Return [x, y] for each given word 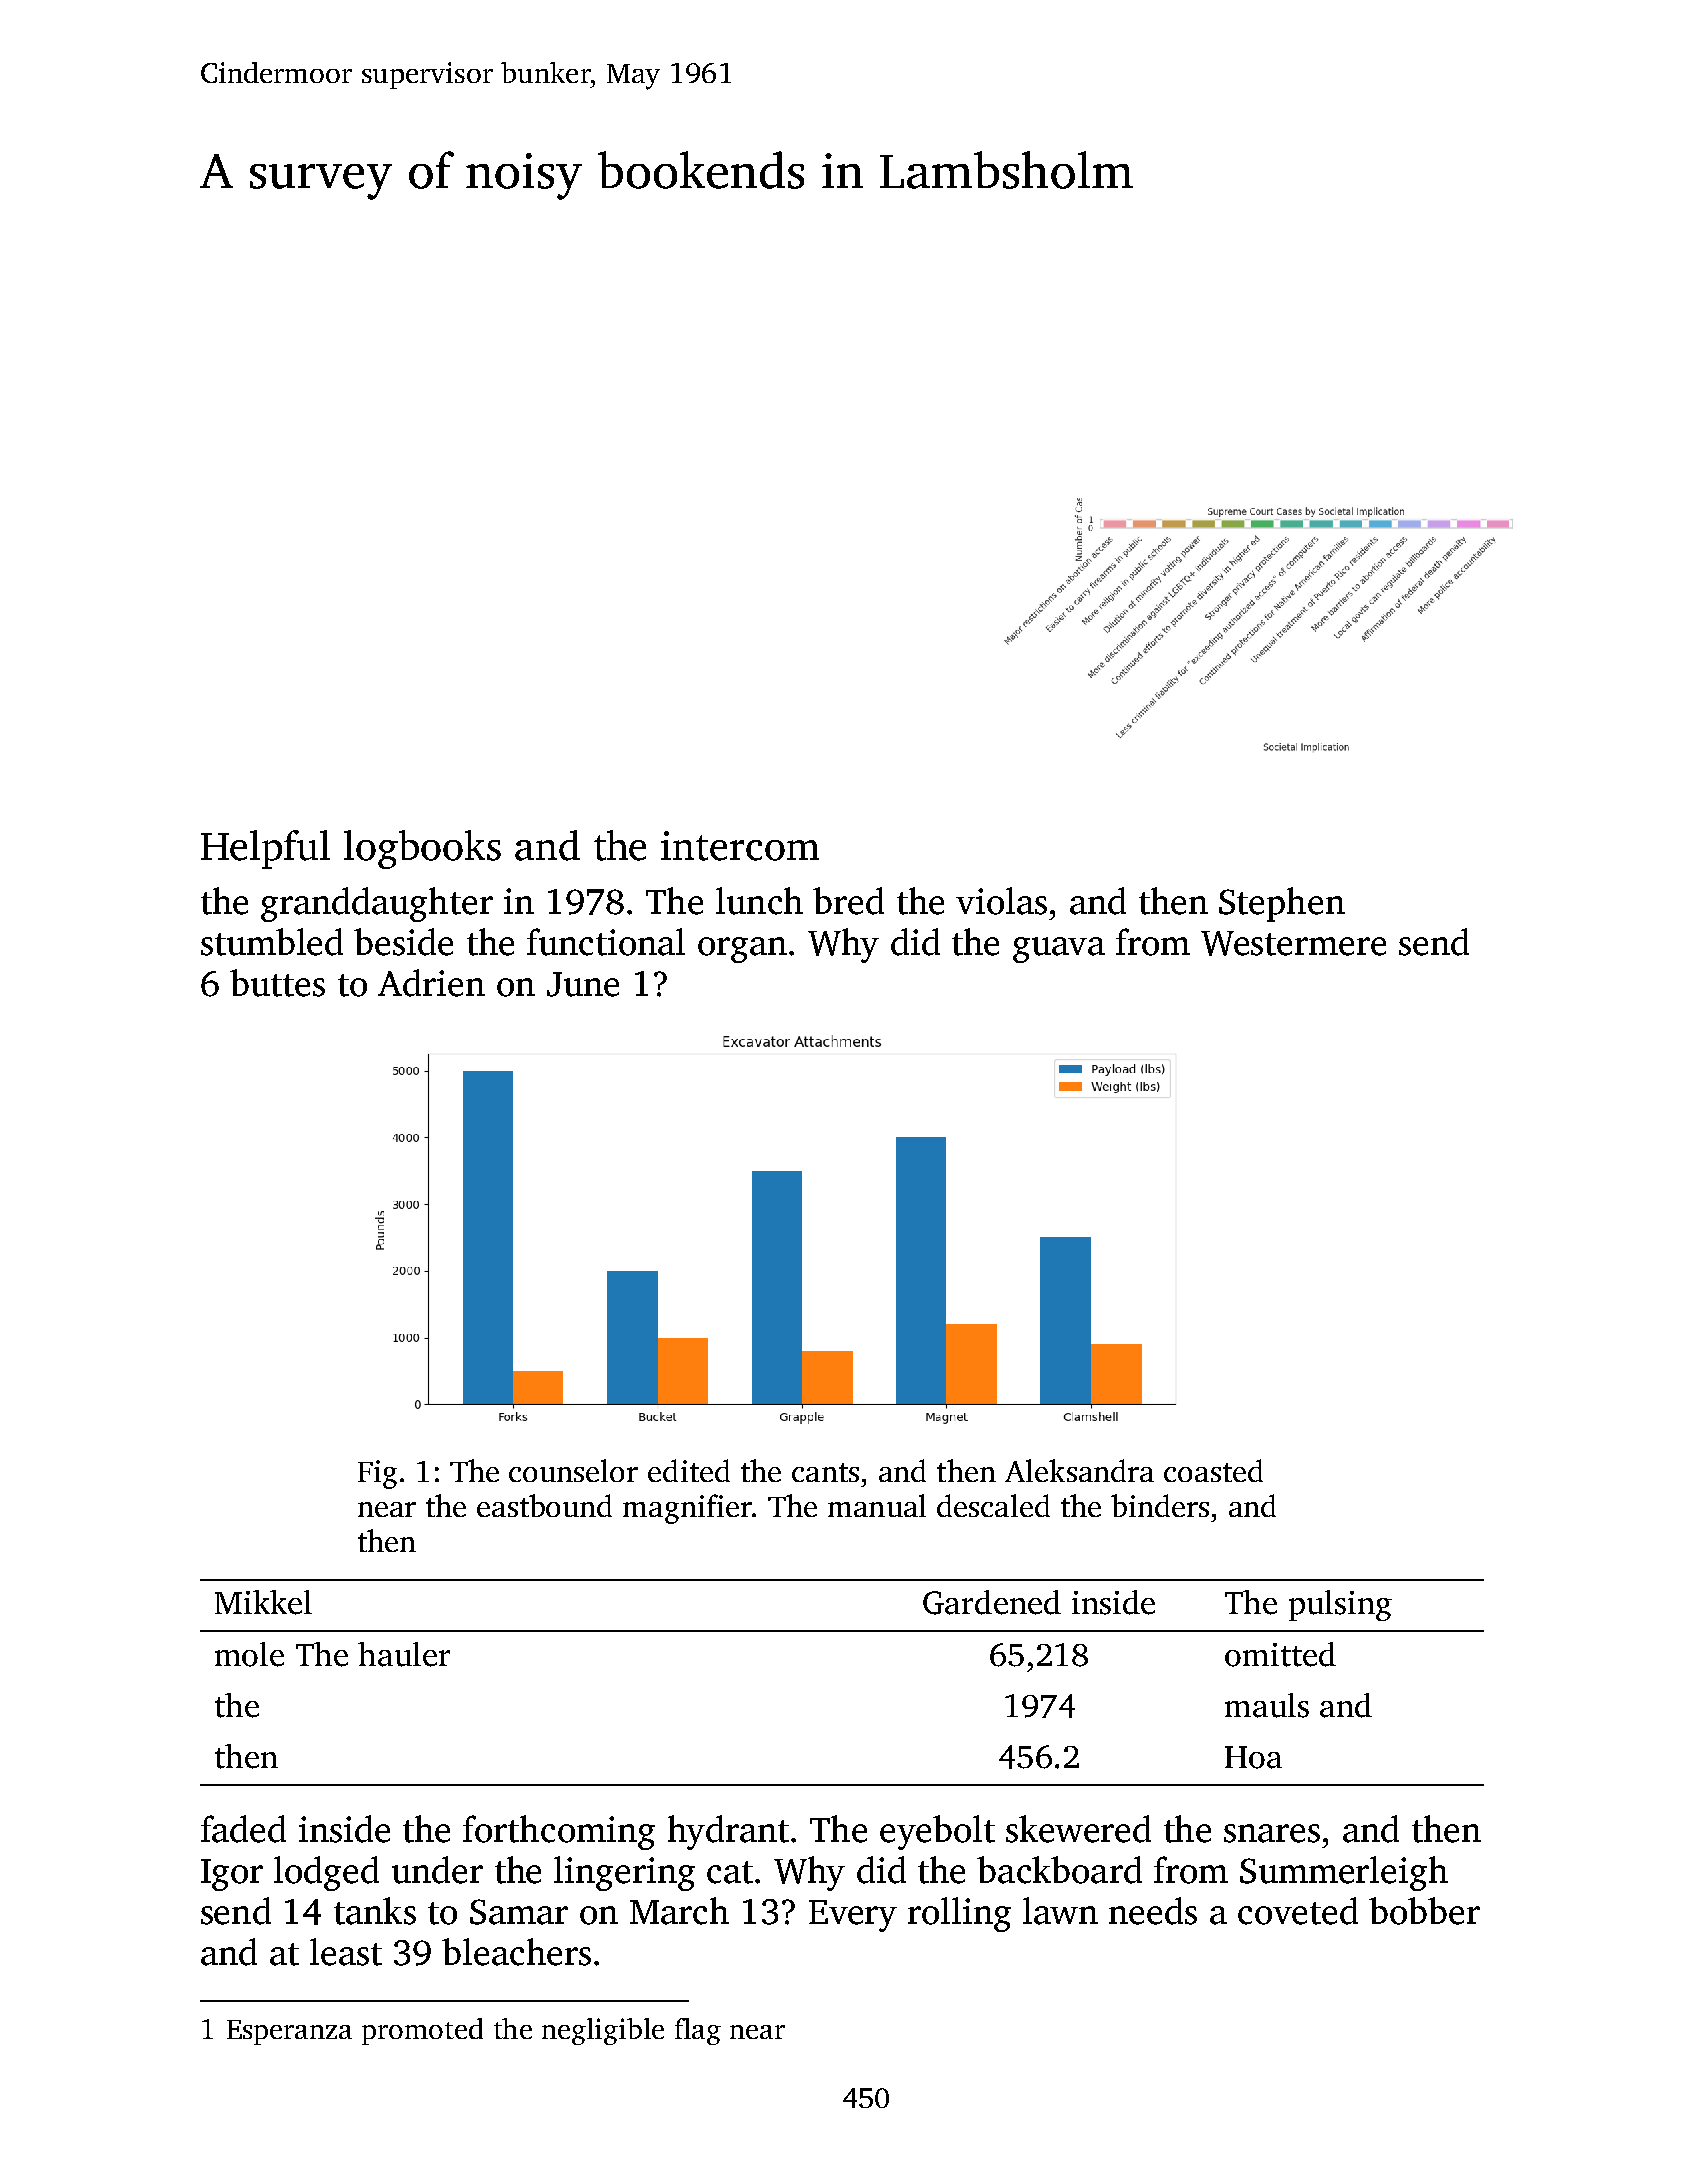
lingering [624, 1873]
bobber [1424, 1911]
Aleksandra [1079, 1470]
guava [1059, 950]
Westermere [1293, 943]
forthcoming [559, 1832]
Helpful [265, 849]
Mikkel [263, 1602]
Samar [519, 1912]
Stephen [1282, 904]
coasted [1213, 1470]
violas [1001, 901]
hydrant [728, 1832]
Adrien [431, 983]
